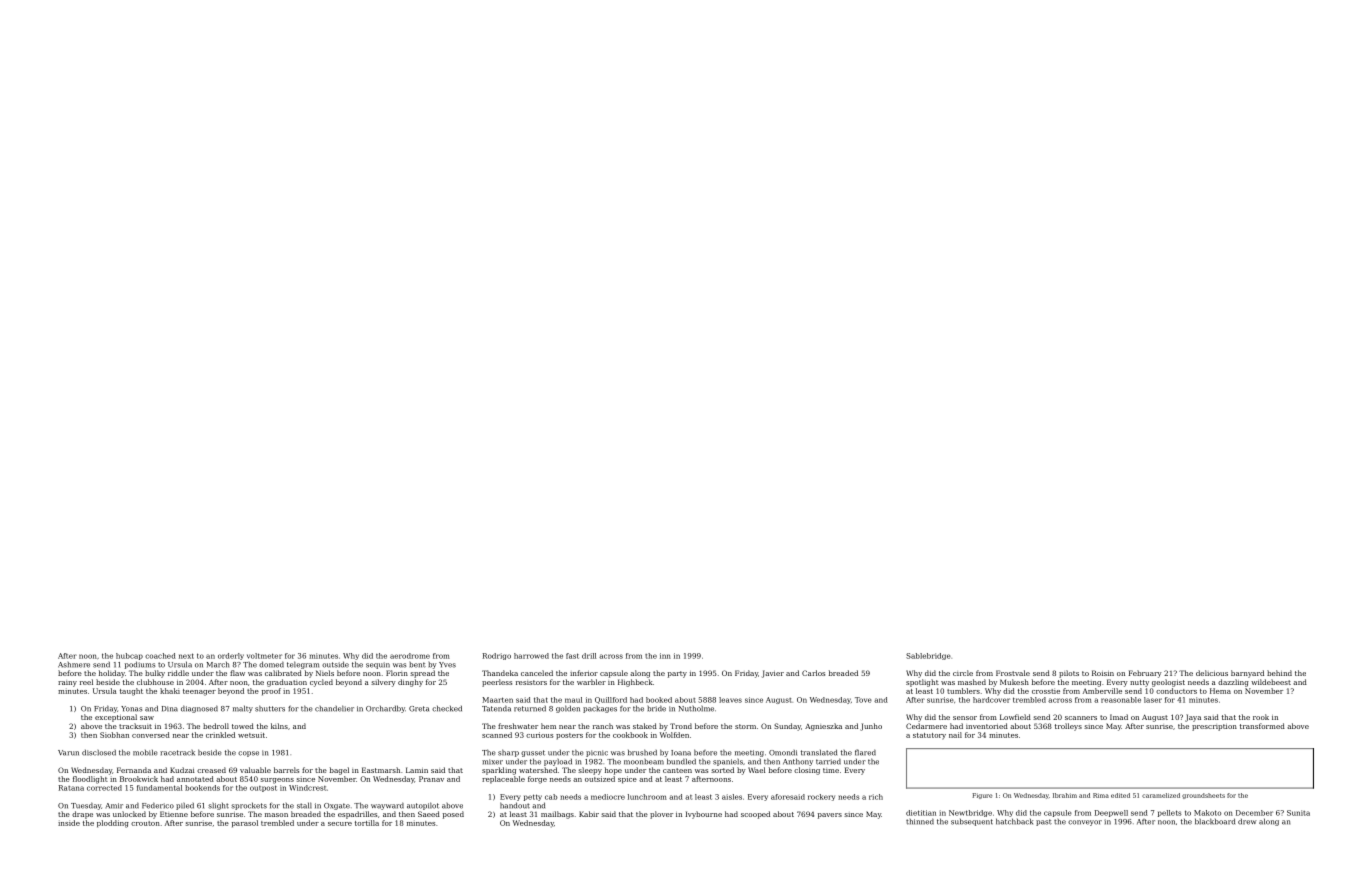 The image size is (1372, 887). I want to click on Sablebridge, so click(928, 656).
